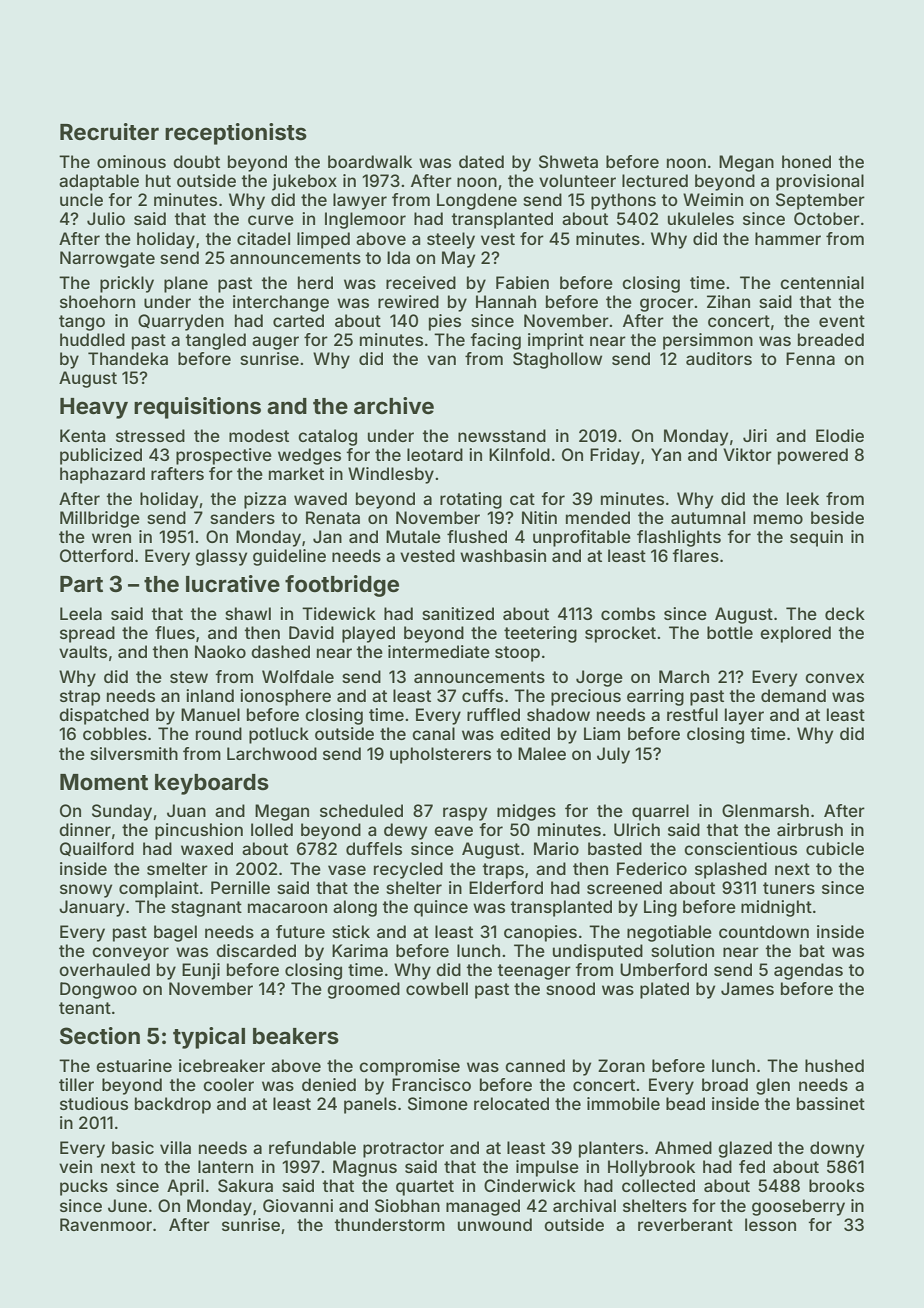  What do you see at coordinates (813, 456) in the screenshot?
I see `powered` at bounding box center [813, 456].
